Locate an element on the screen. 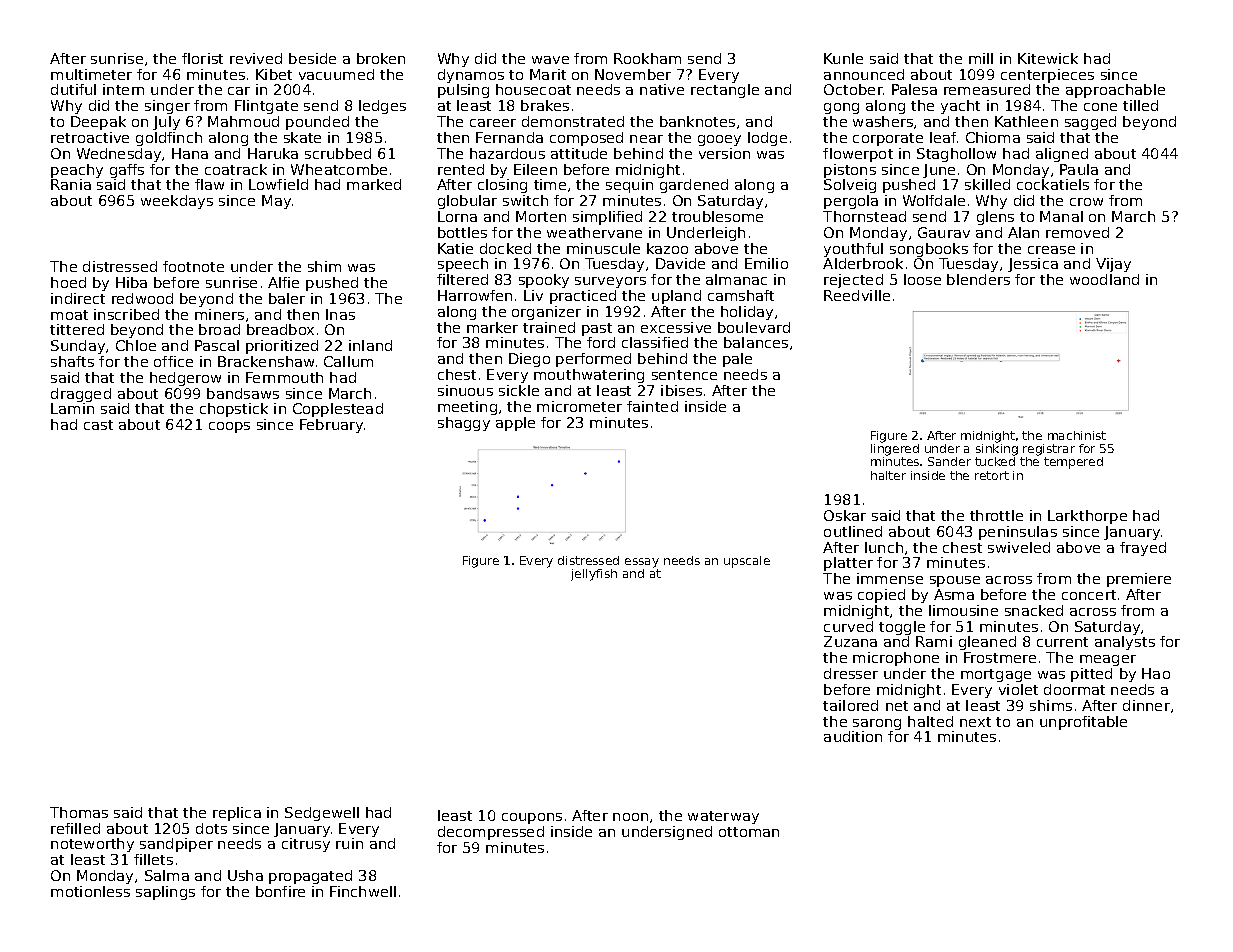  Thomas is located at coordinates (79, 812).
